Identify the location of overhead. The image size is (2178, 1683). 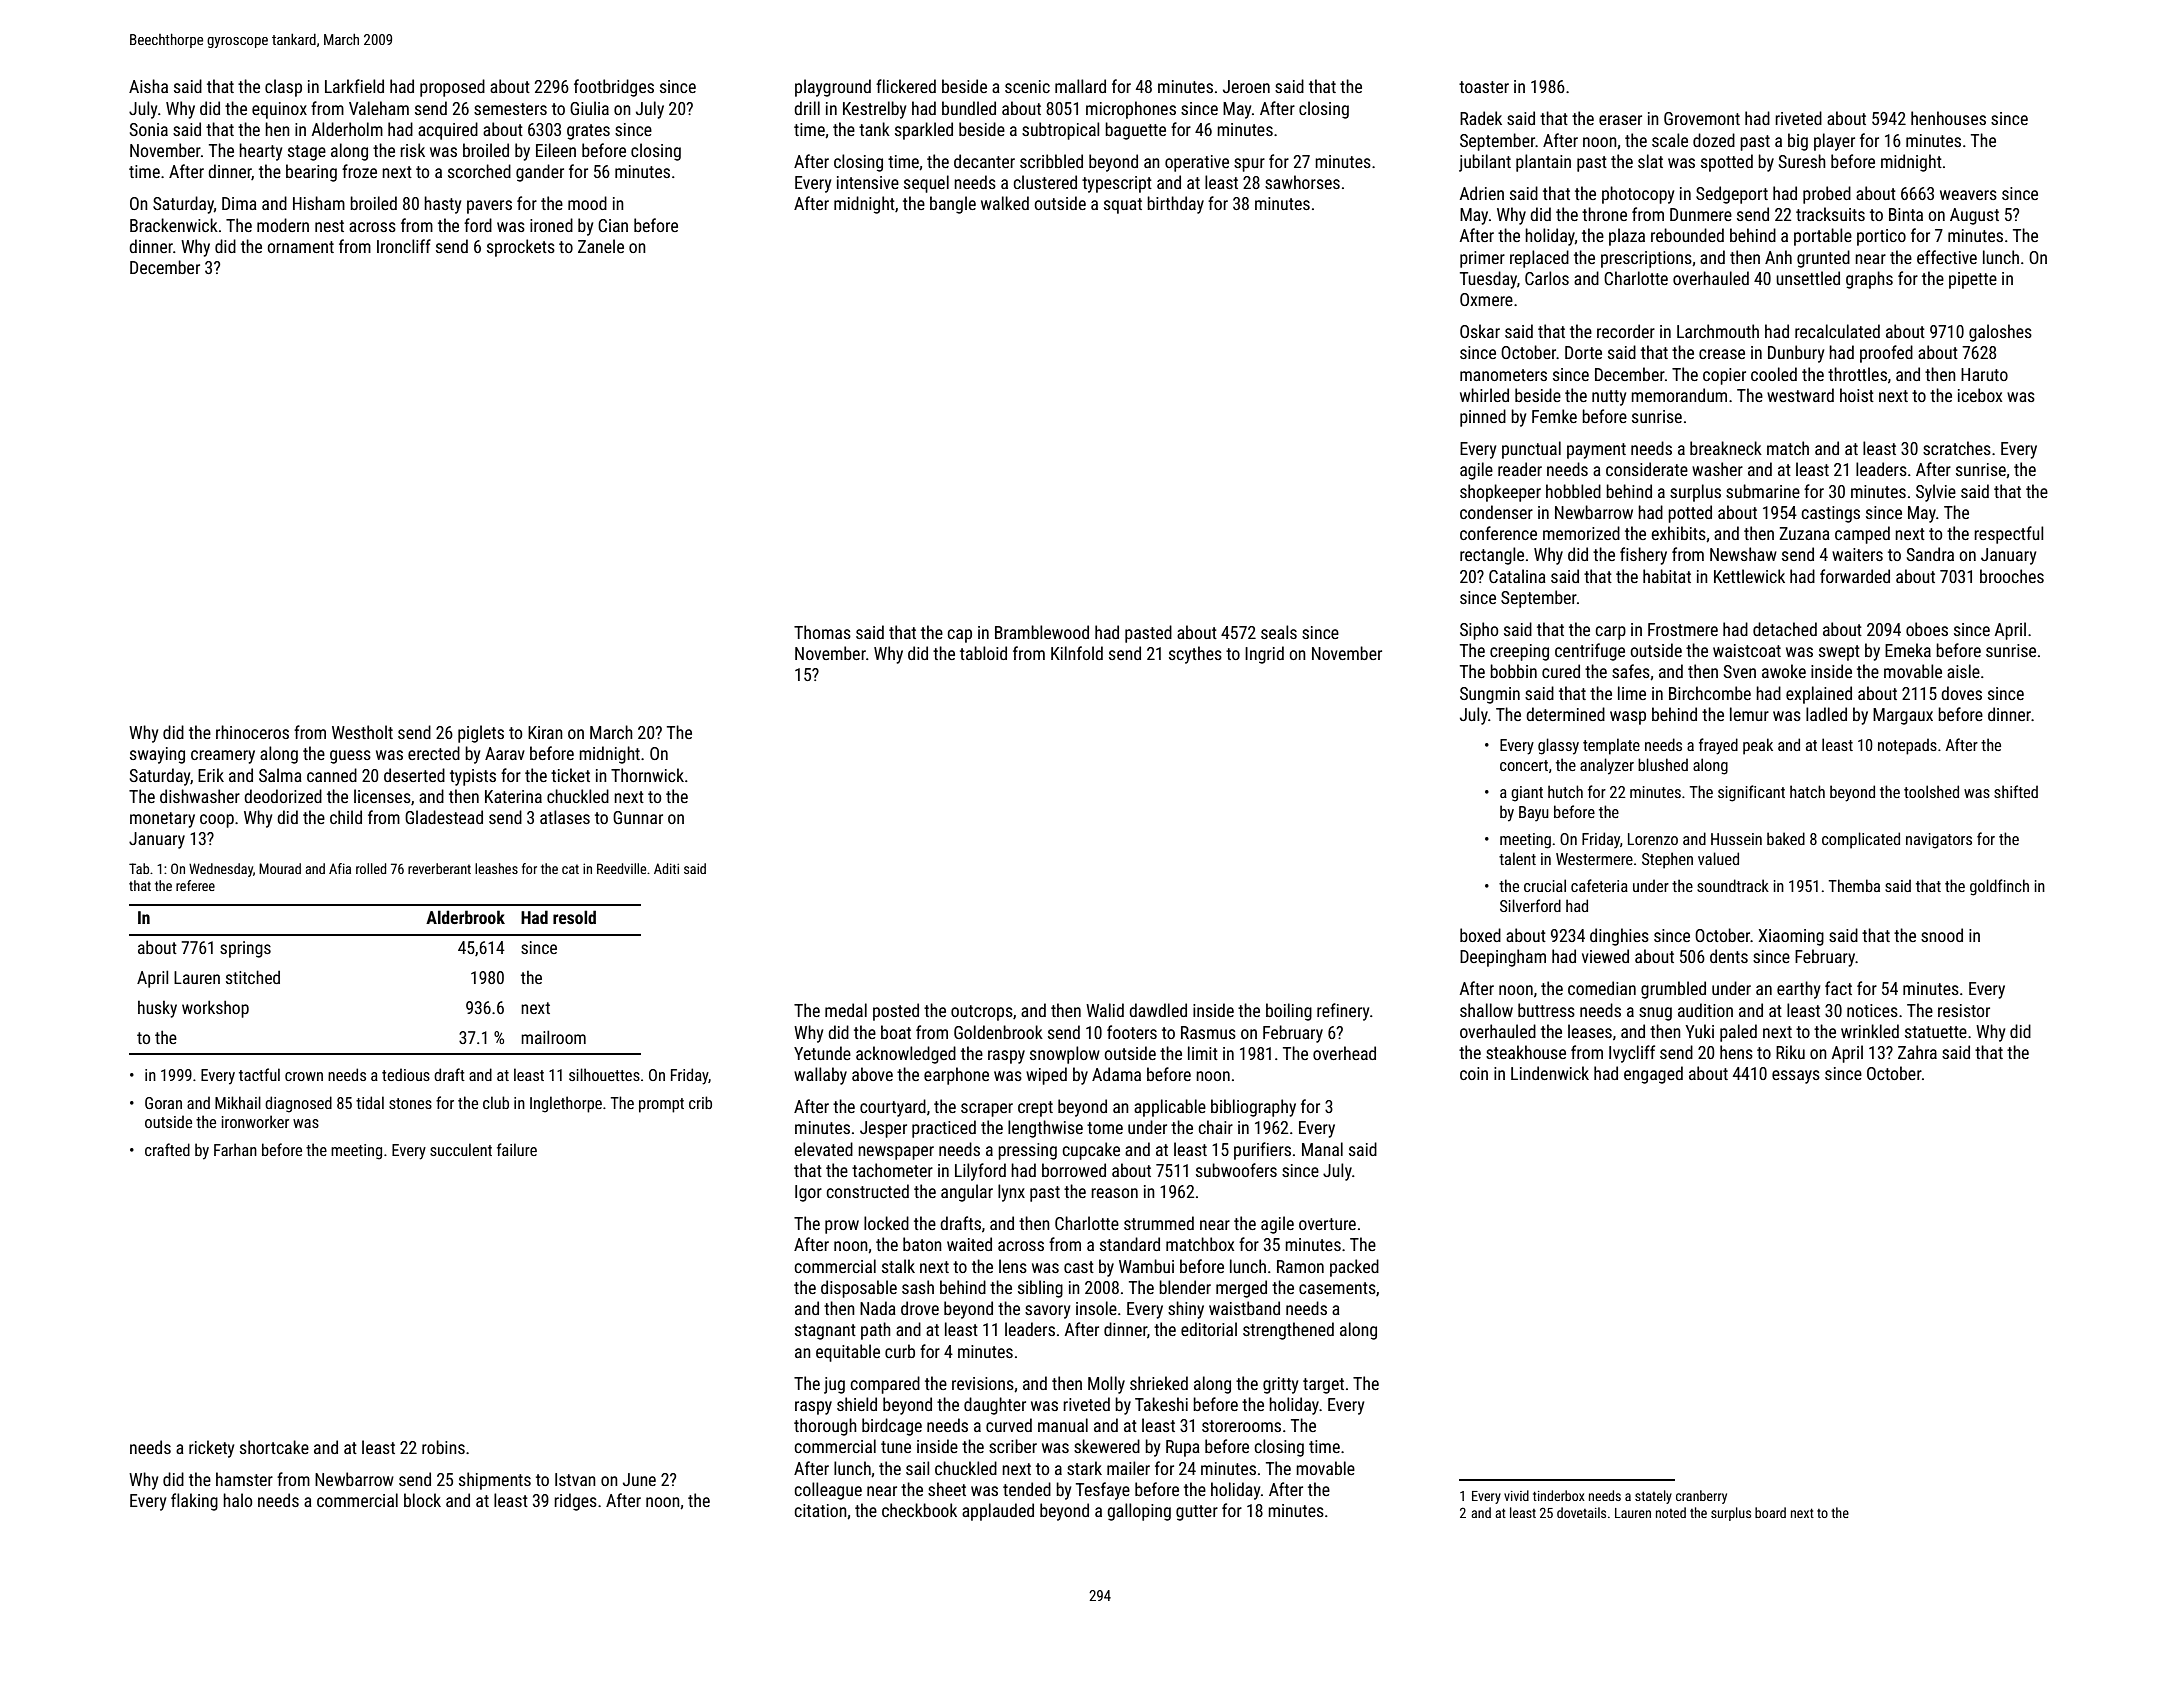
(1344, 1053).
